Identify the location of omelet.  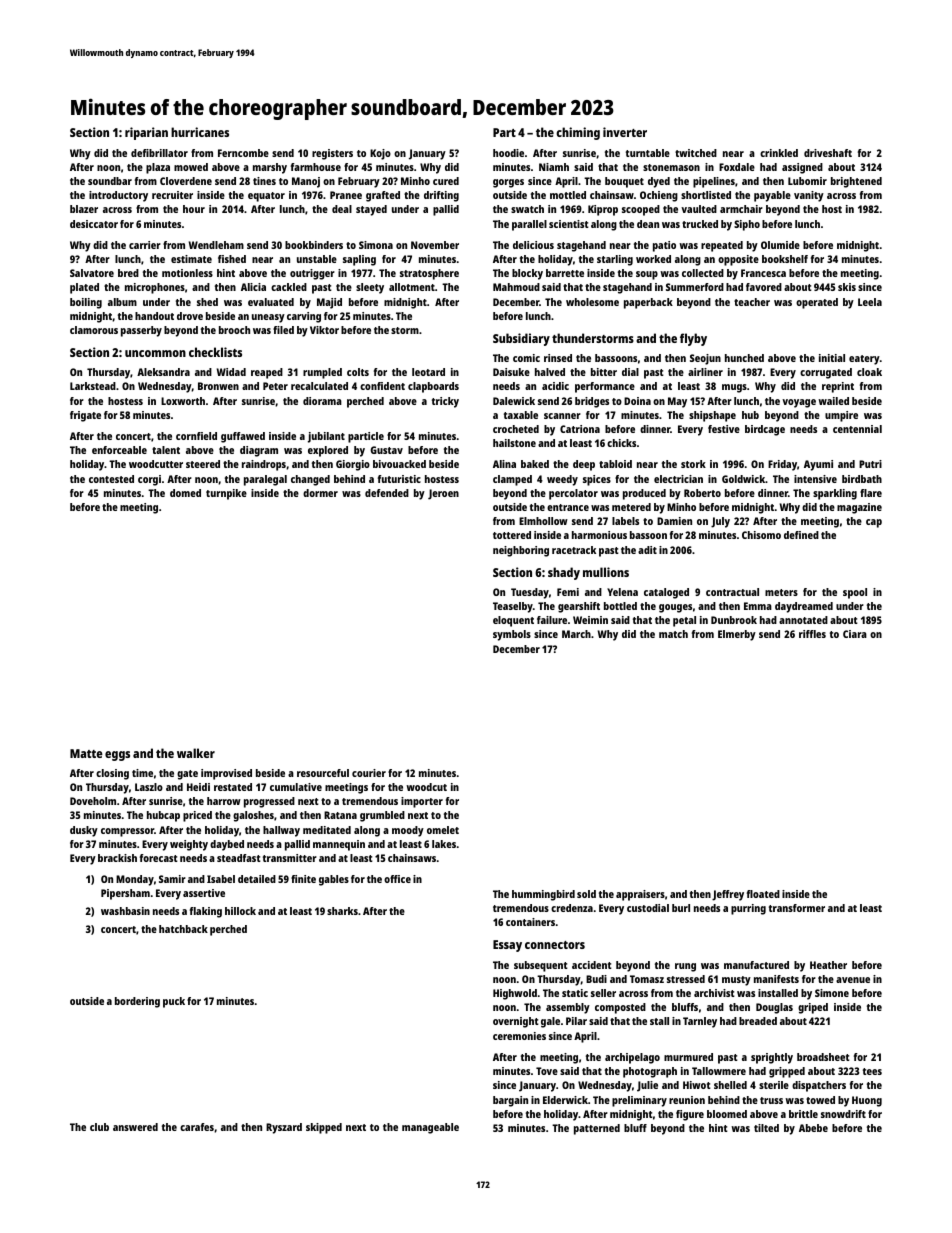
(443, 830).
